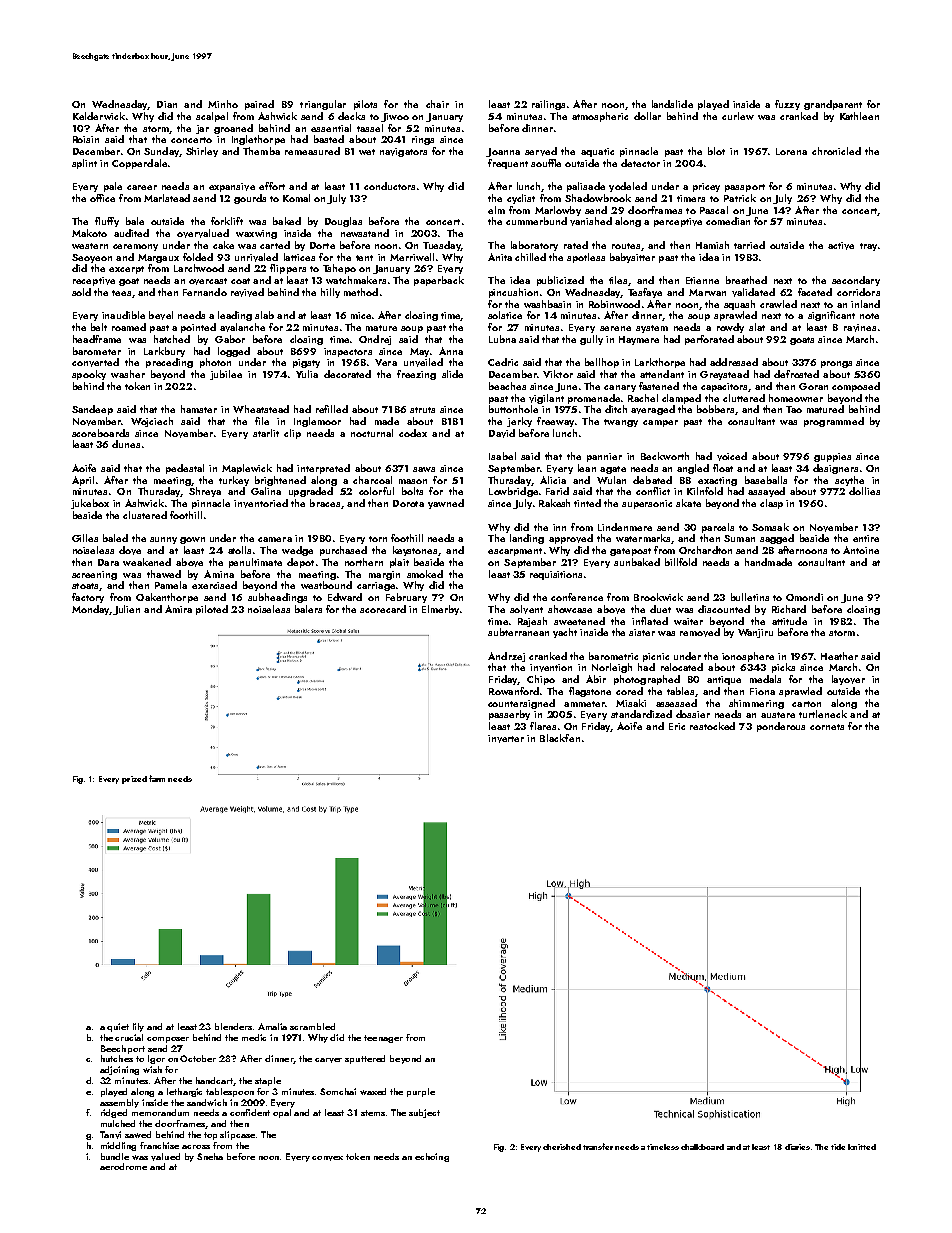  What do you see at coordinates (115, 1156) in the screenshot?
I see `bundle` at bounding box center [115, 1156].
